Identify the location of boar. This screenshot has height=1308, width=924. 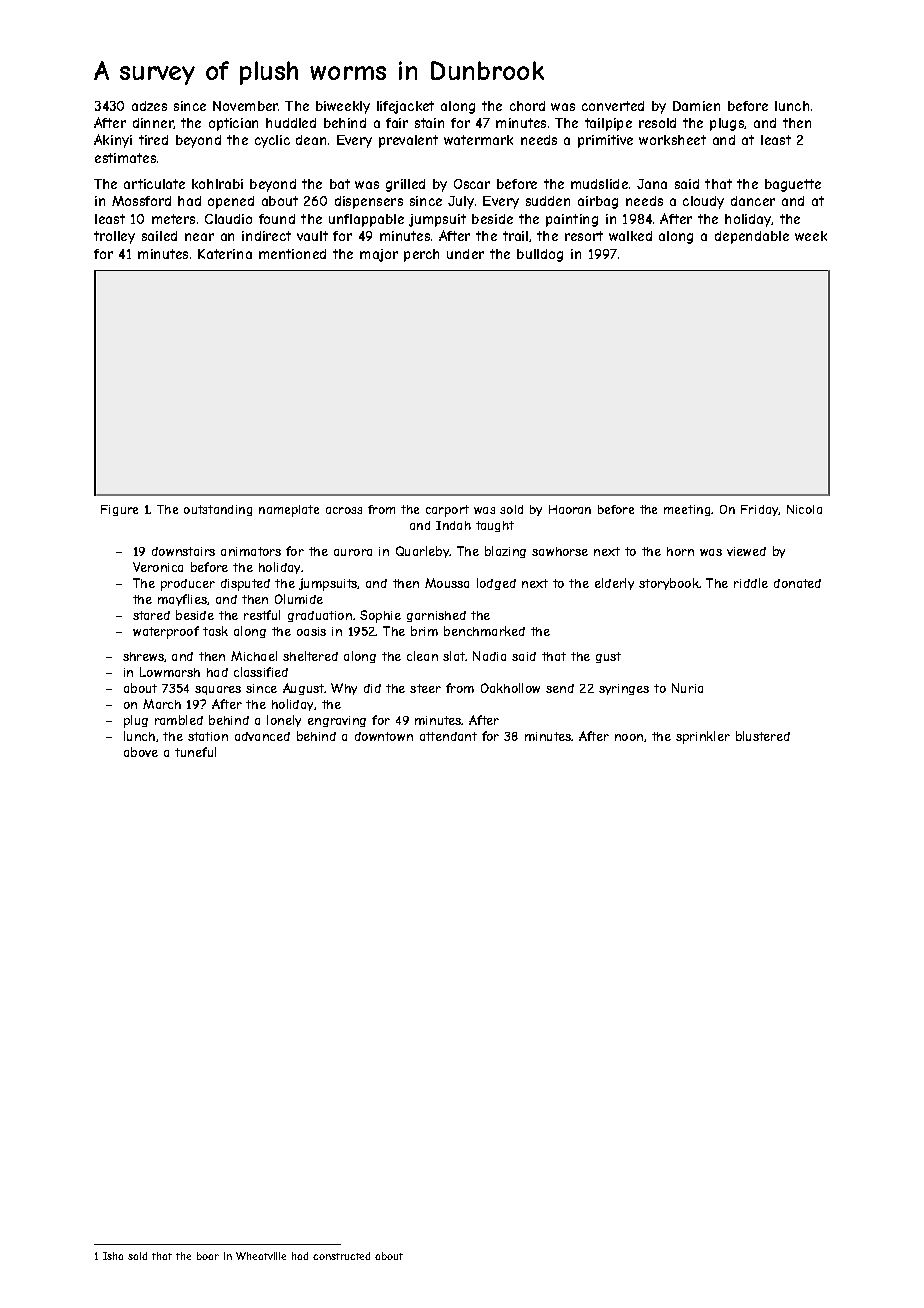
(208, 1256).
